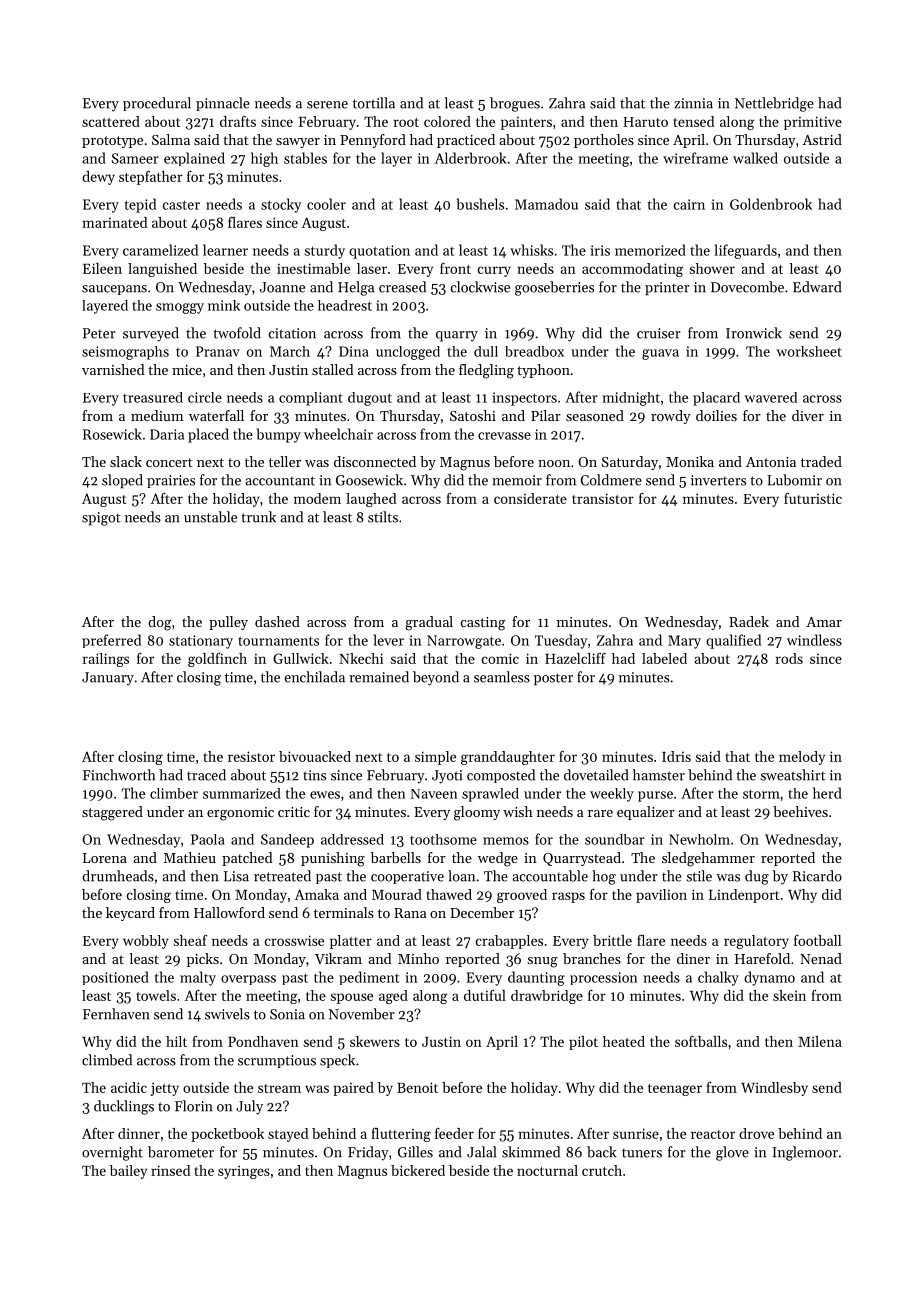 Image resolution: width=924 pixels, height=1308 pixels. Describe the element at coordinates (223, 104) in the page. I see `pinnacle` at that location.
